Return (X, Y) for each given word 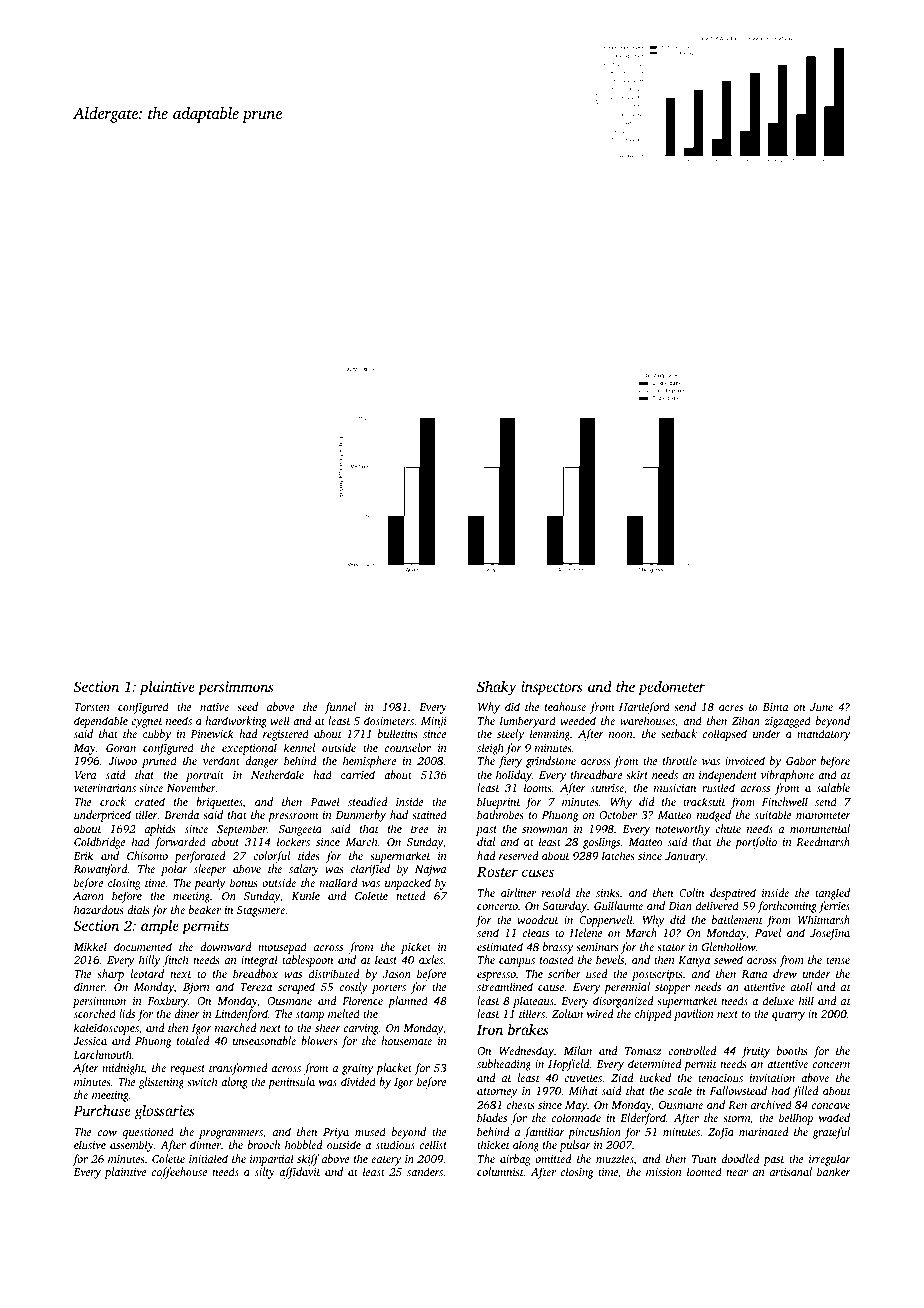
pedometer (671, 688)
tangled (832, 894)
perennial (627, 988)
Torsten (92, 707)
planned (408, 1002)
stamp (310, 1016)
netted (410, 895)
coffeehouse (180, 1173)
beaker (205, 909)
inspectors (552, 688)
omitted (553, 1158)
